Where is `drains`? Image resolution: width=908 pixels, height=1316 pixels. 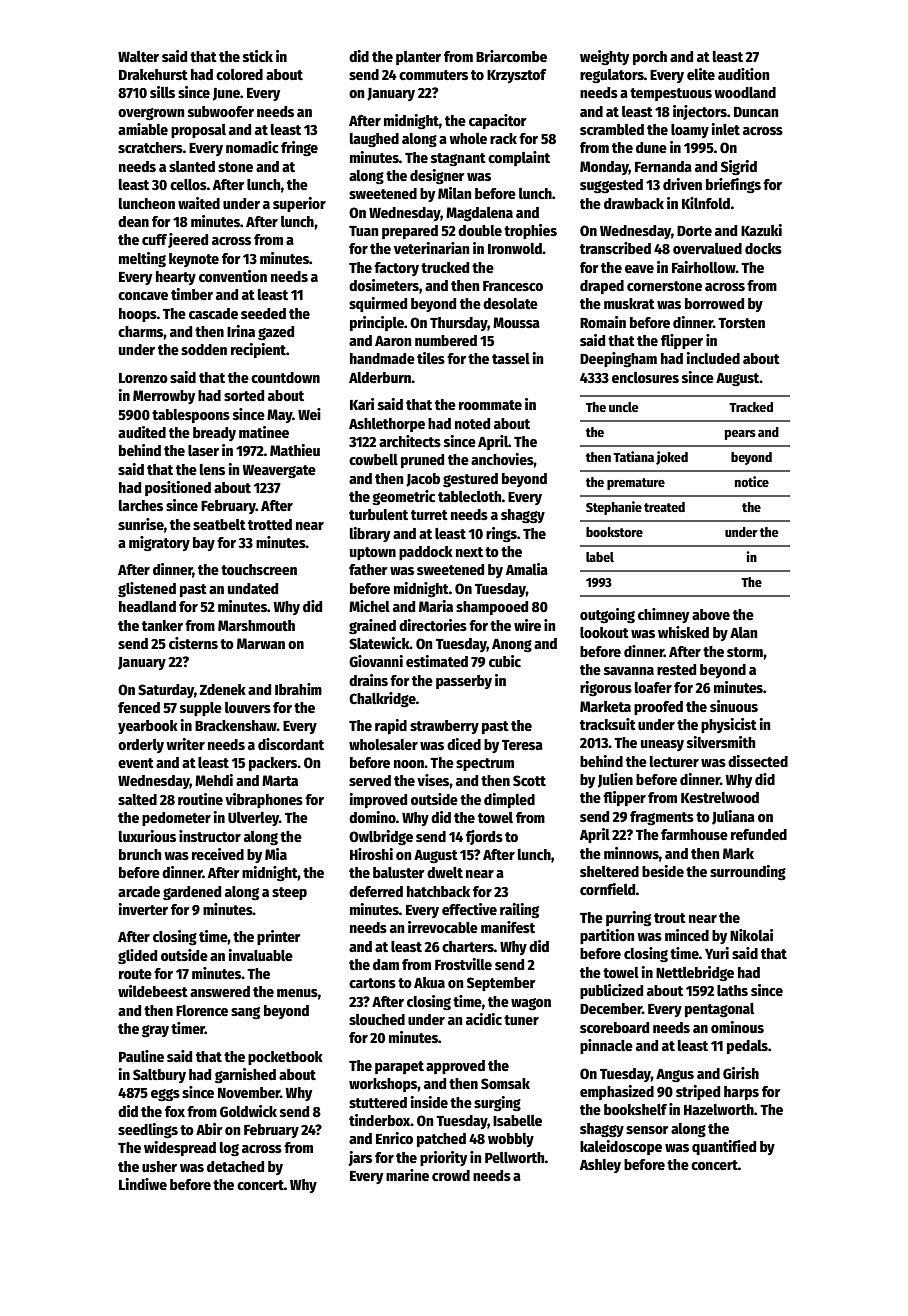
drains is located at coordinates (368, 680).
